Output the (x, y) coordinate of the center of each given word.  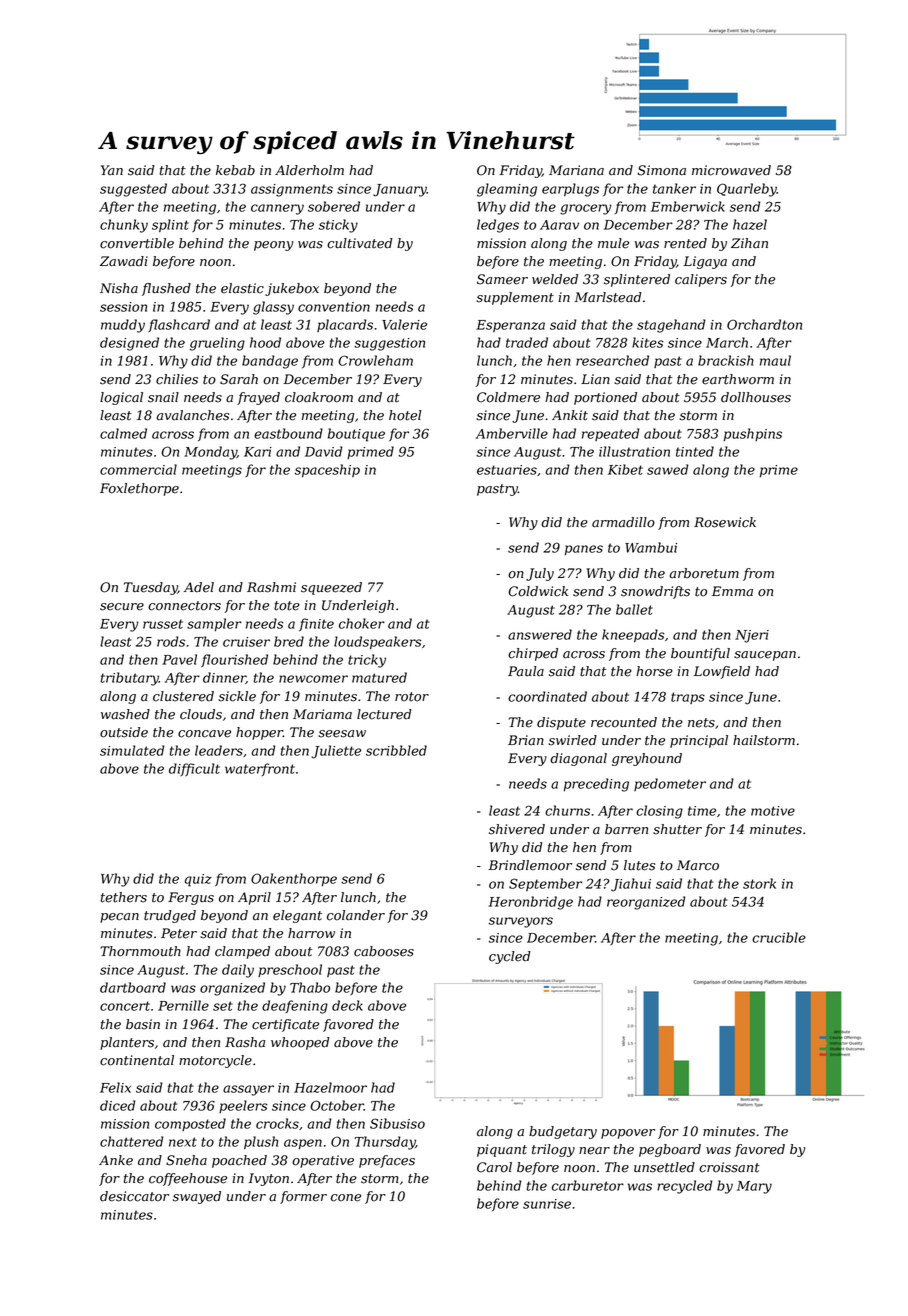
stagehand (671, 326)
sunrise (547, 1204)
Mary (754, 1187)
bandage (270, 362)
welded (555, 279)
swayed (197, 1197)
